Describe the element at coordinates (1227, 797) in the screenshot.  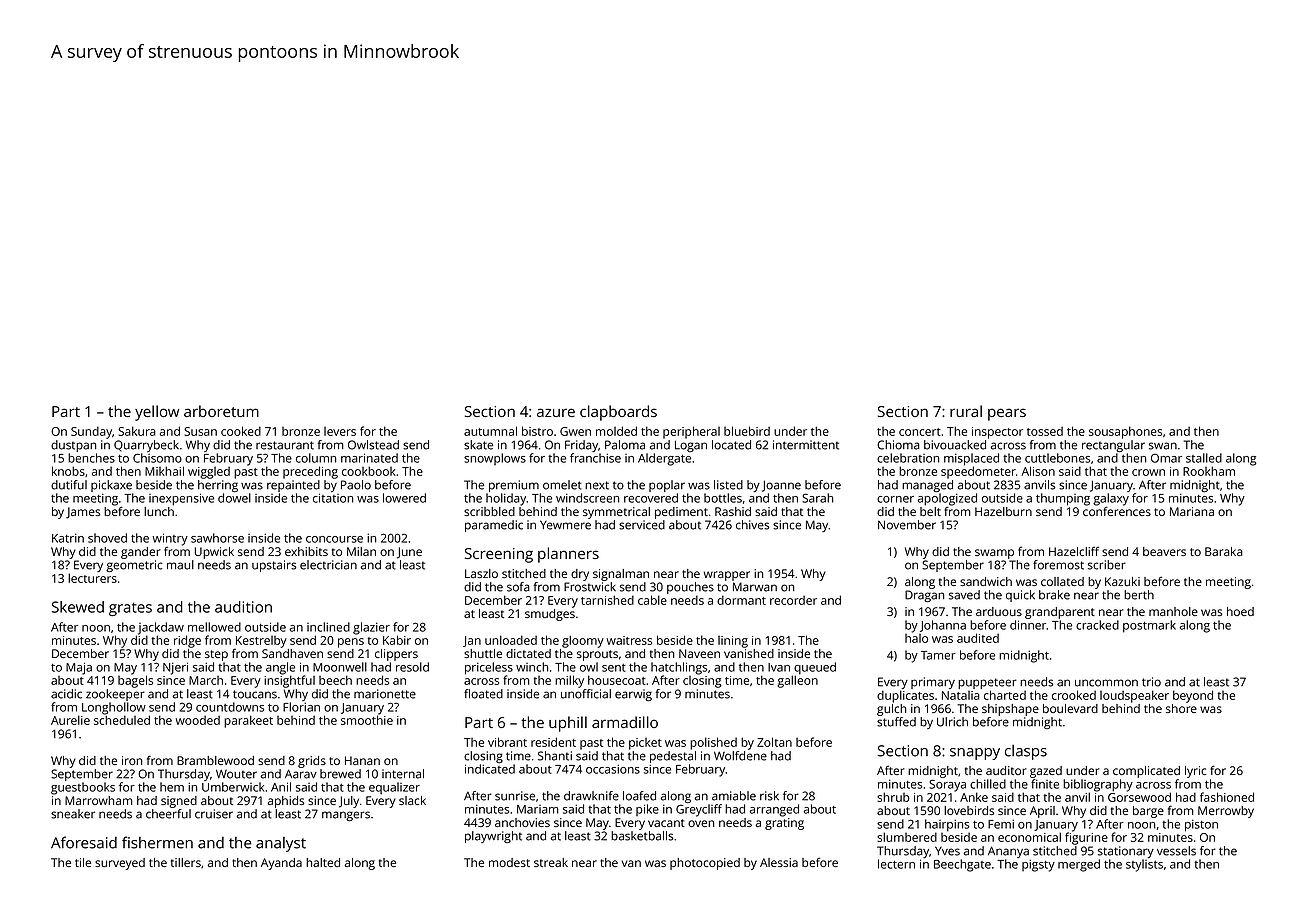
I see `fashioned` at that location.
